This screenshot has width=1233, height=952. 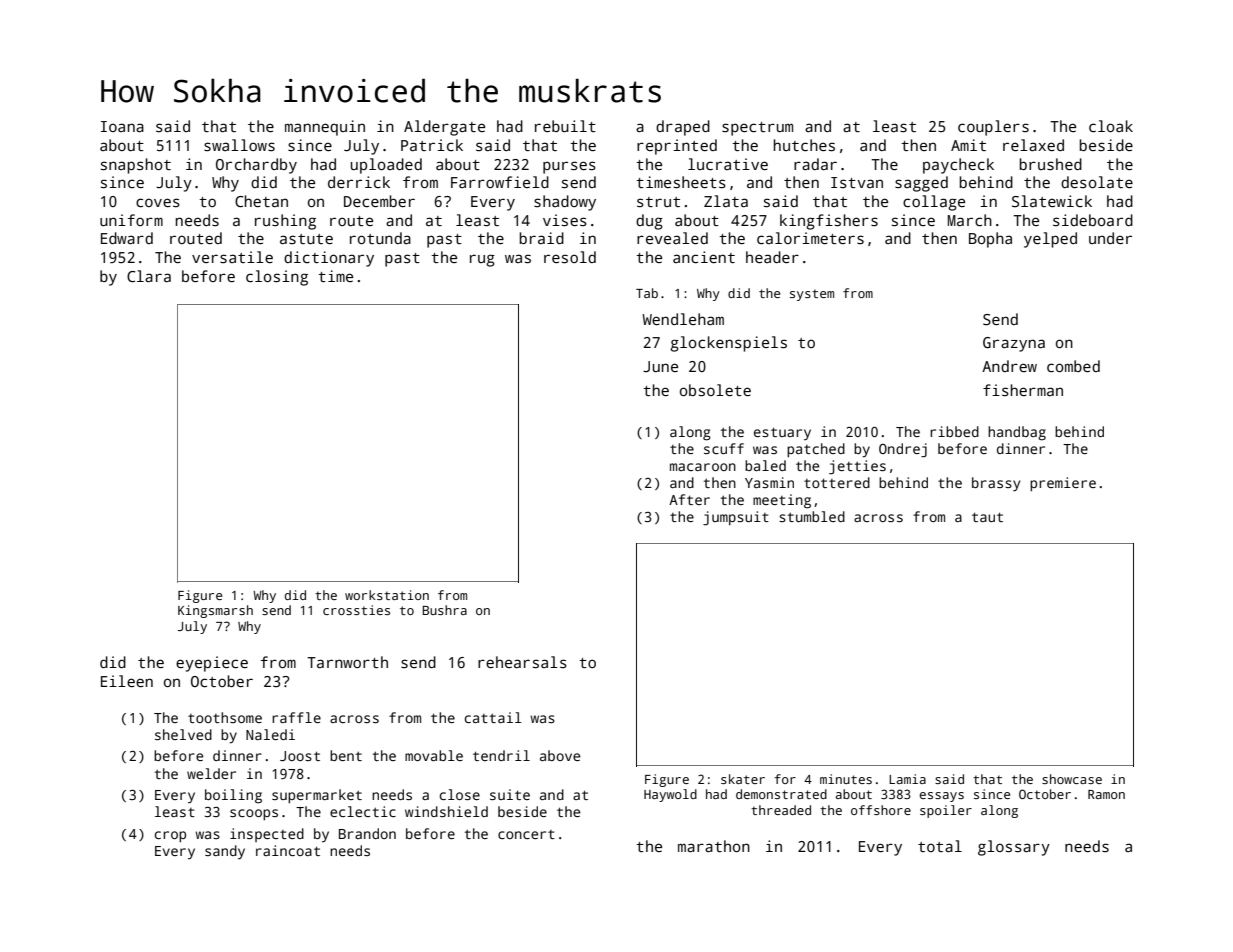 I want to click on scuff, so click(x=724, y=448).
